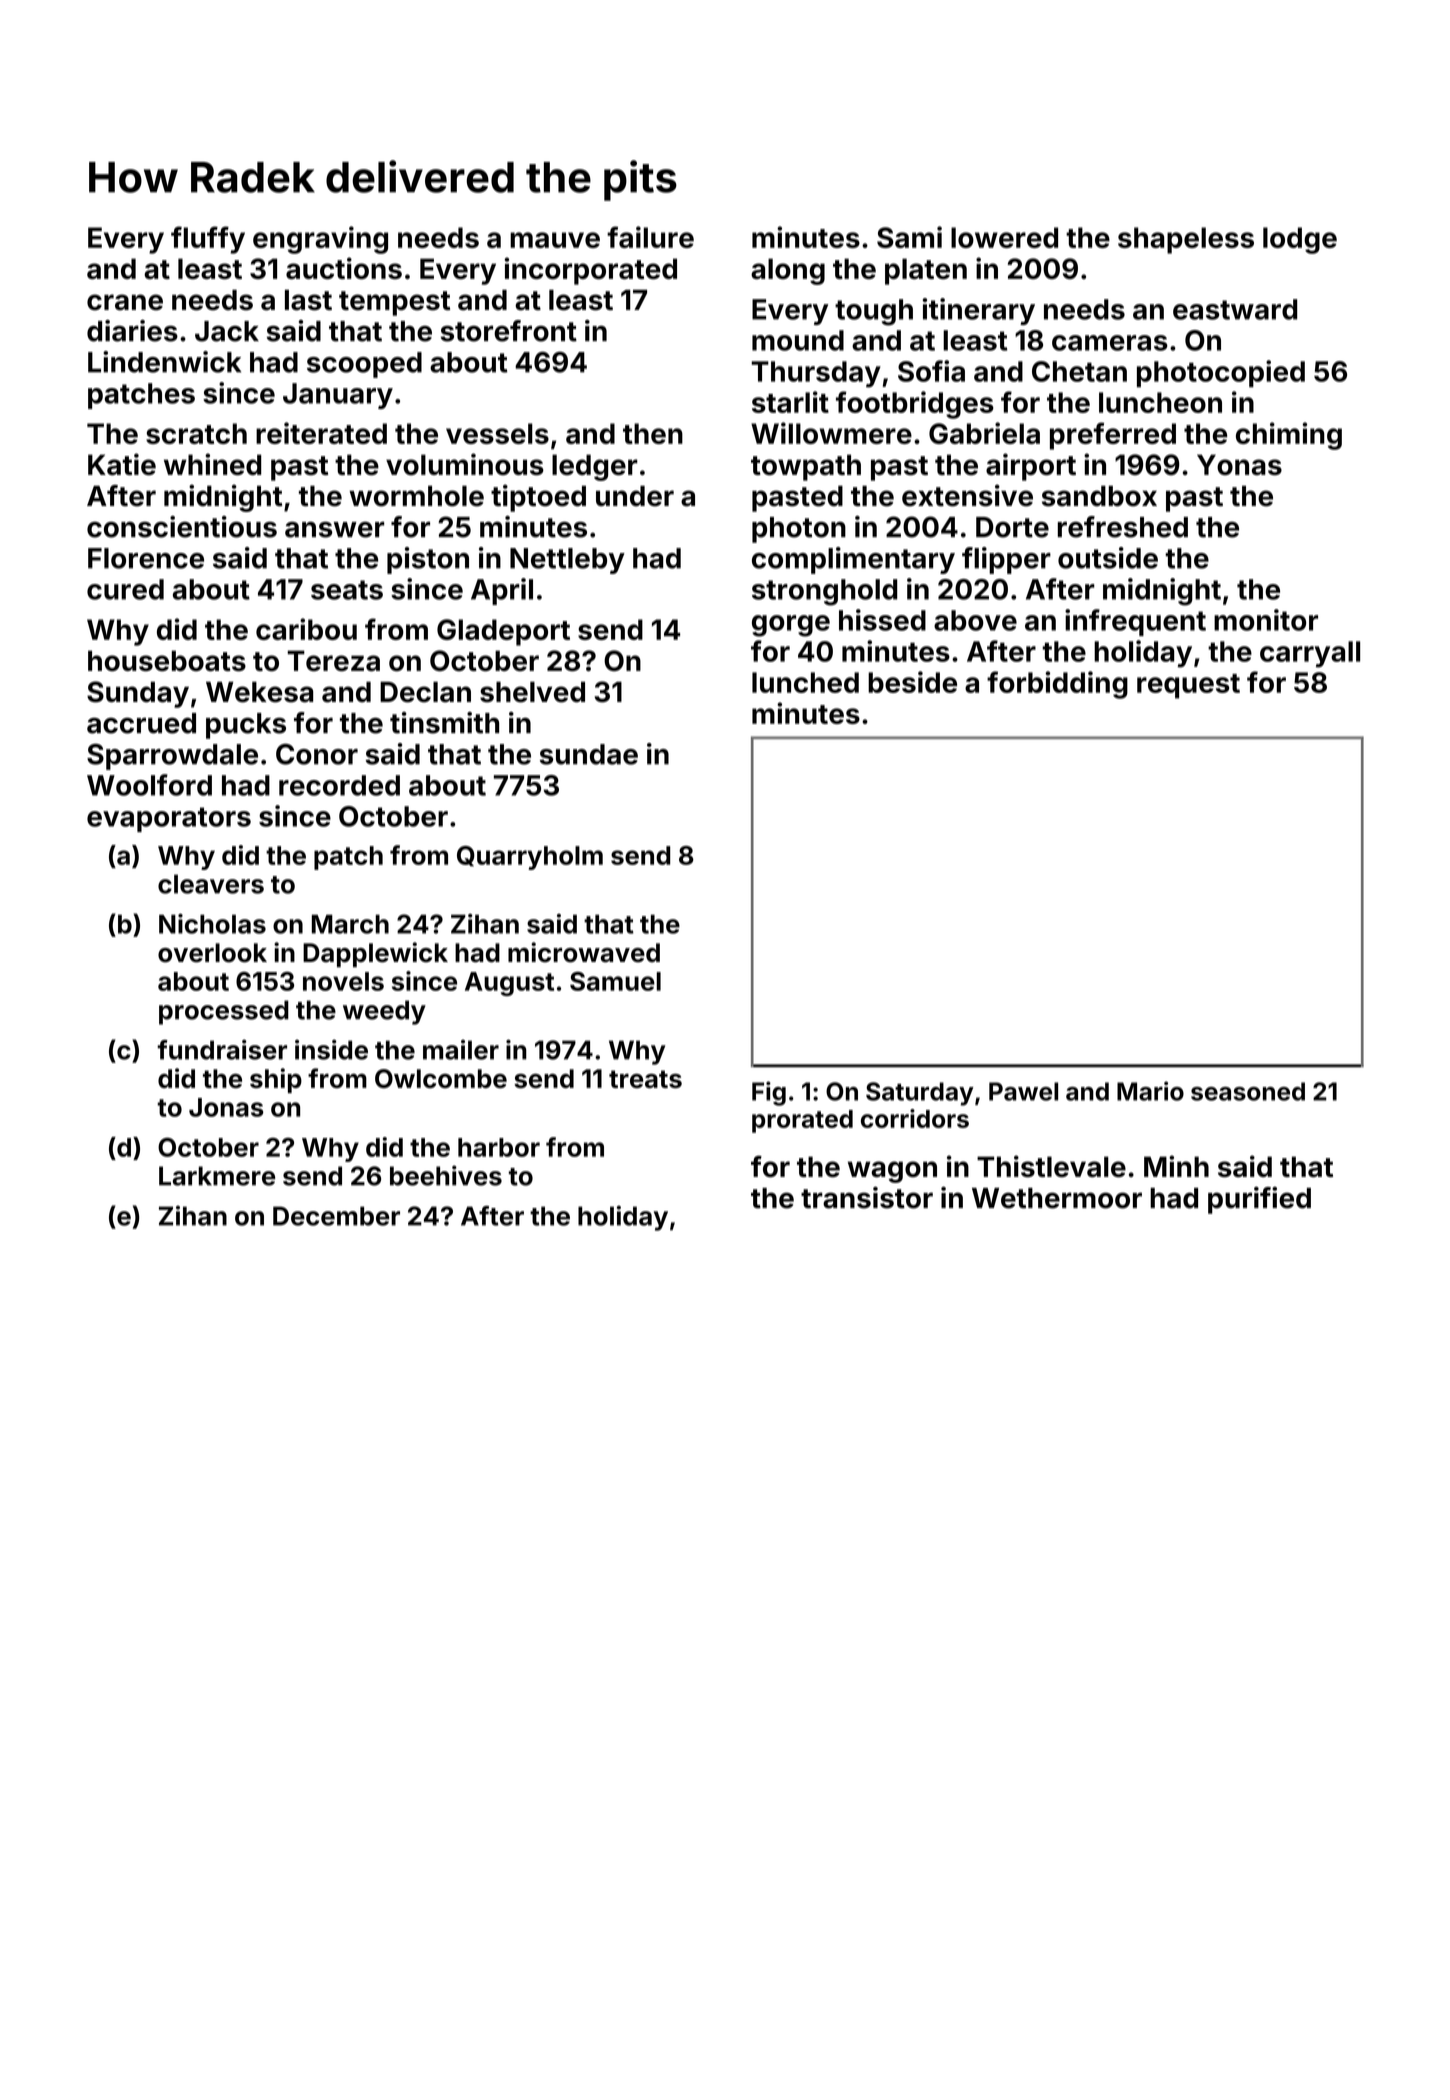  I want to click on lodge, so click(1300, 240).
